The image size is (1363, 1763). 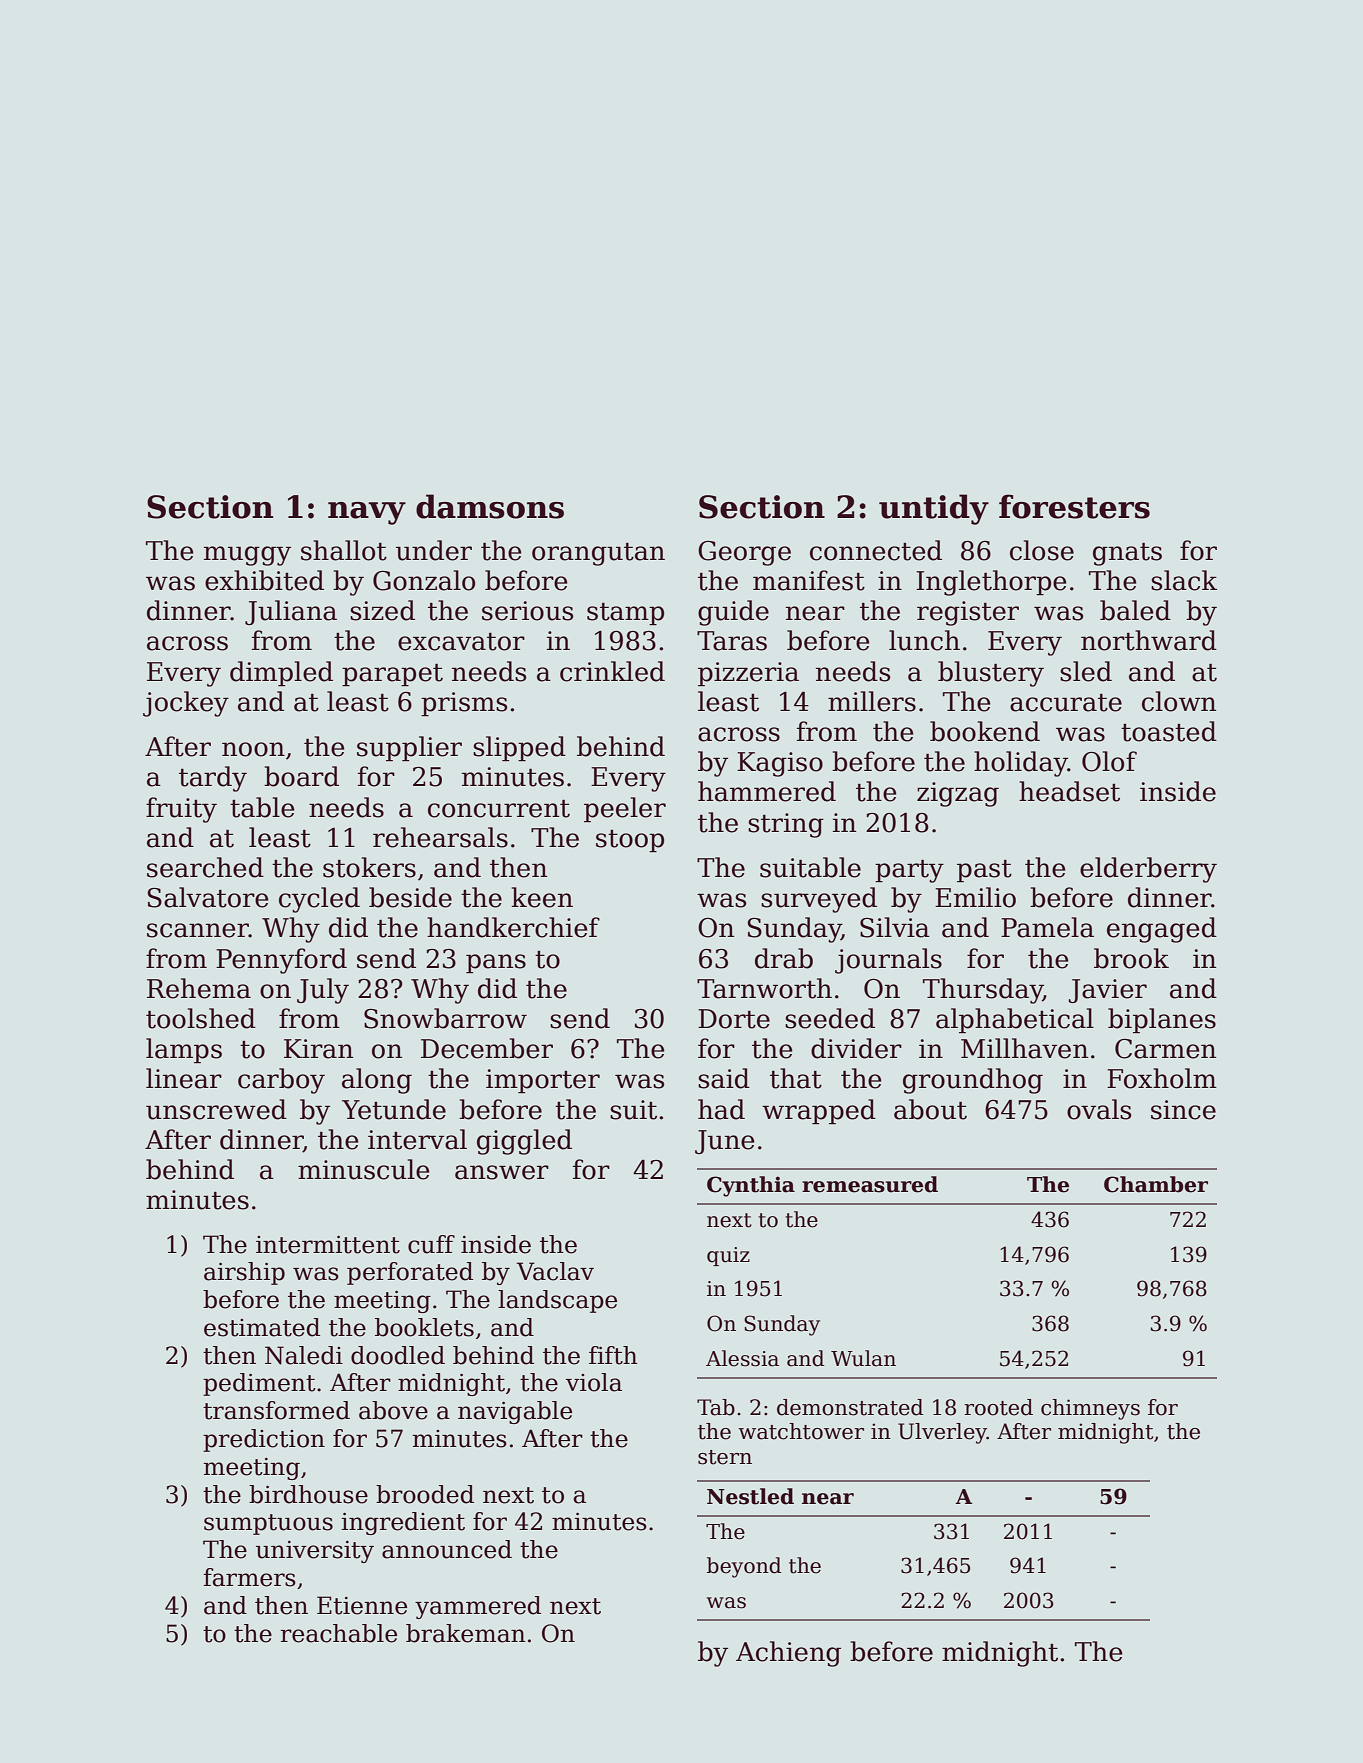 I want to click on importer, so click(x=543, y=1081).
